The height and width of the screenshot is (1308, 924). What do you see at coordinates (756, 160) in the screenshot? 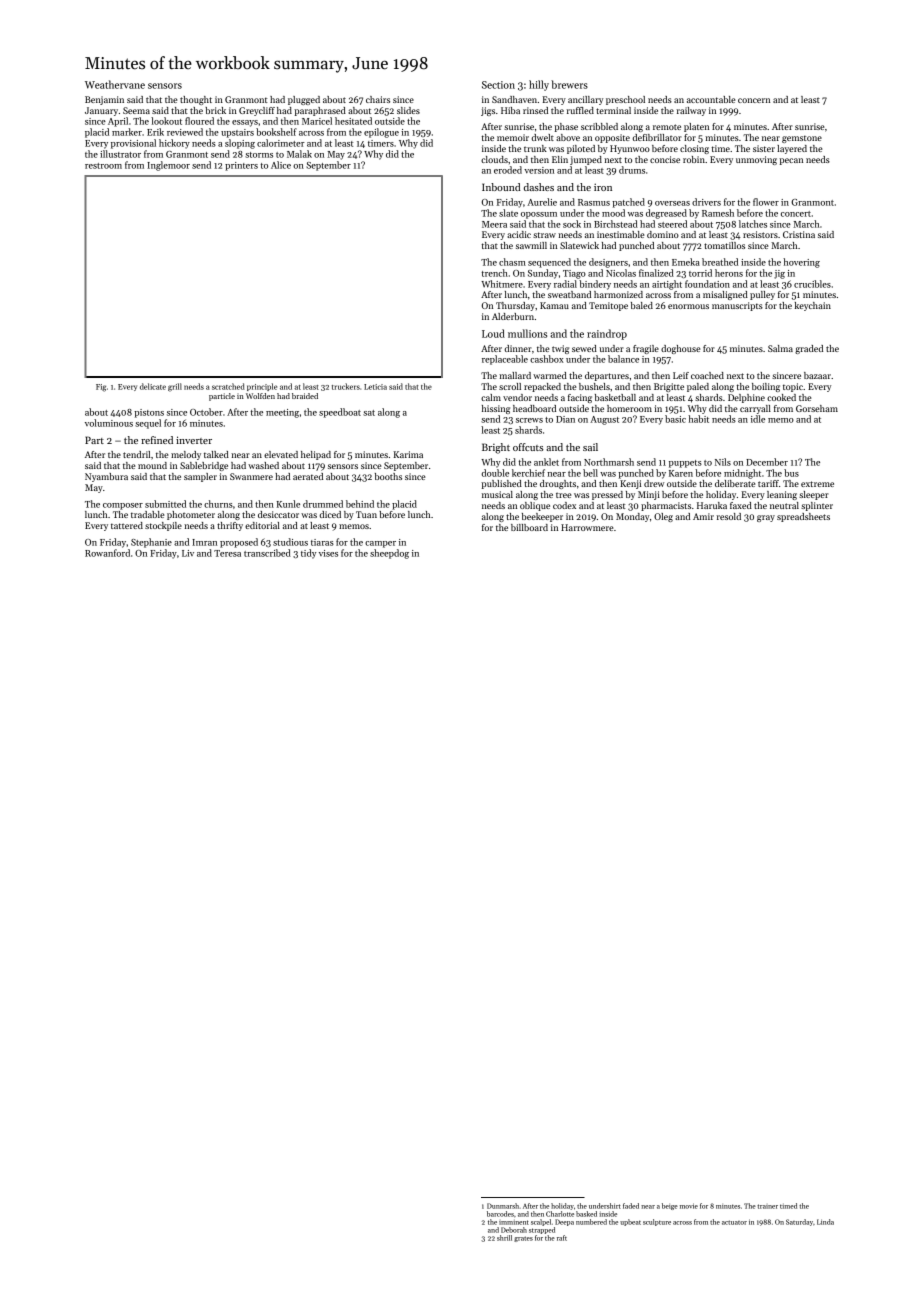
I see `unmoving` at bounding box center [756, 160].
